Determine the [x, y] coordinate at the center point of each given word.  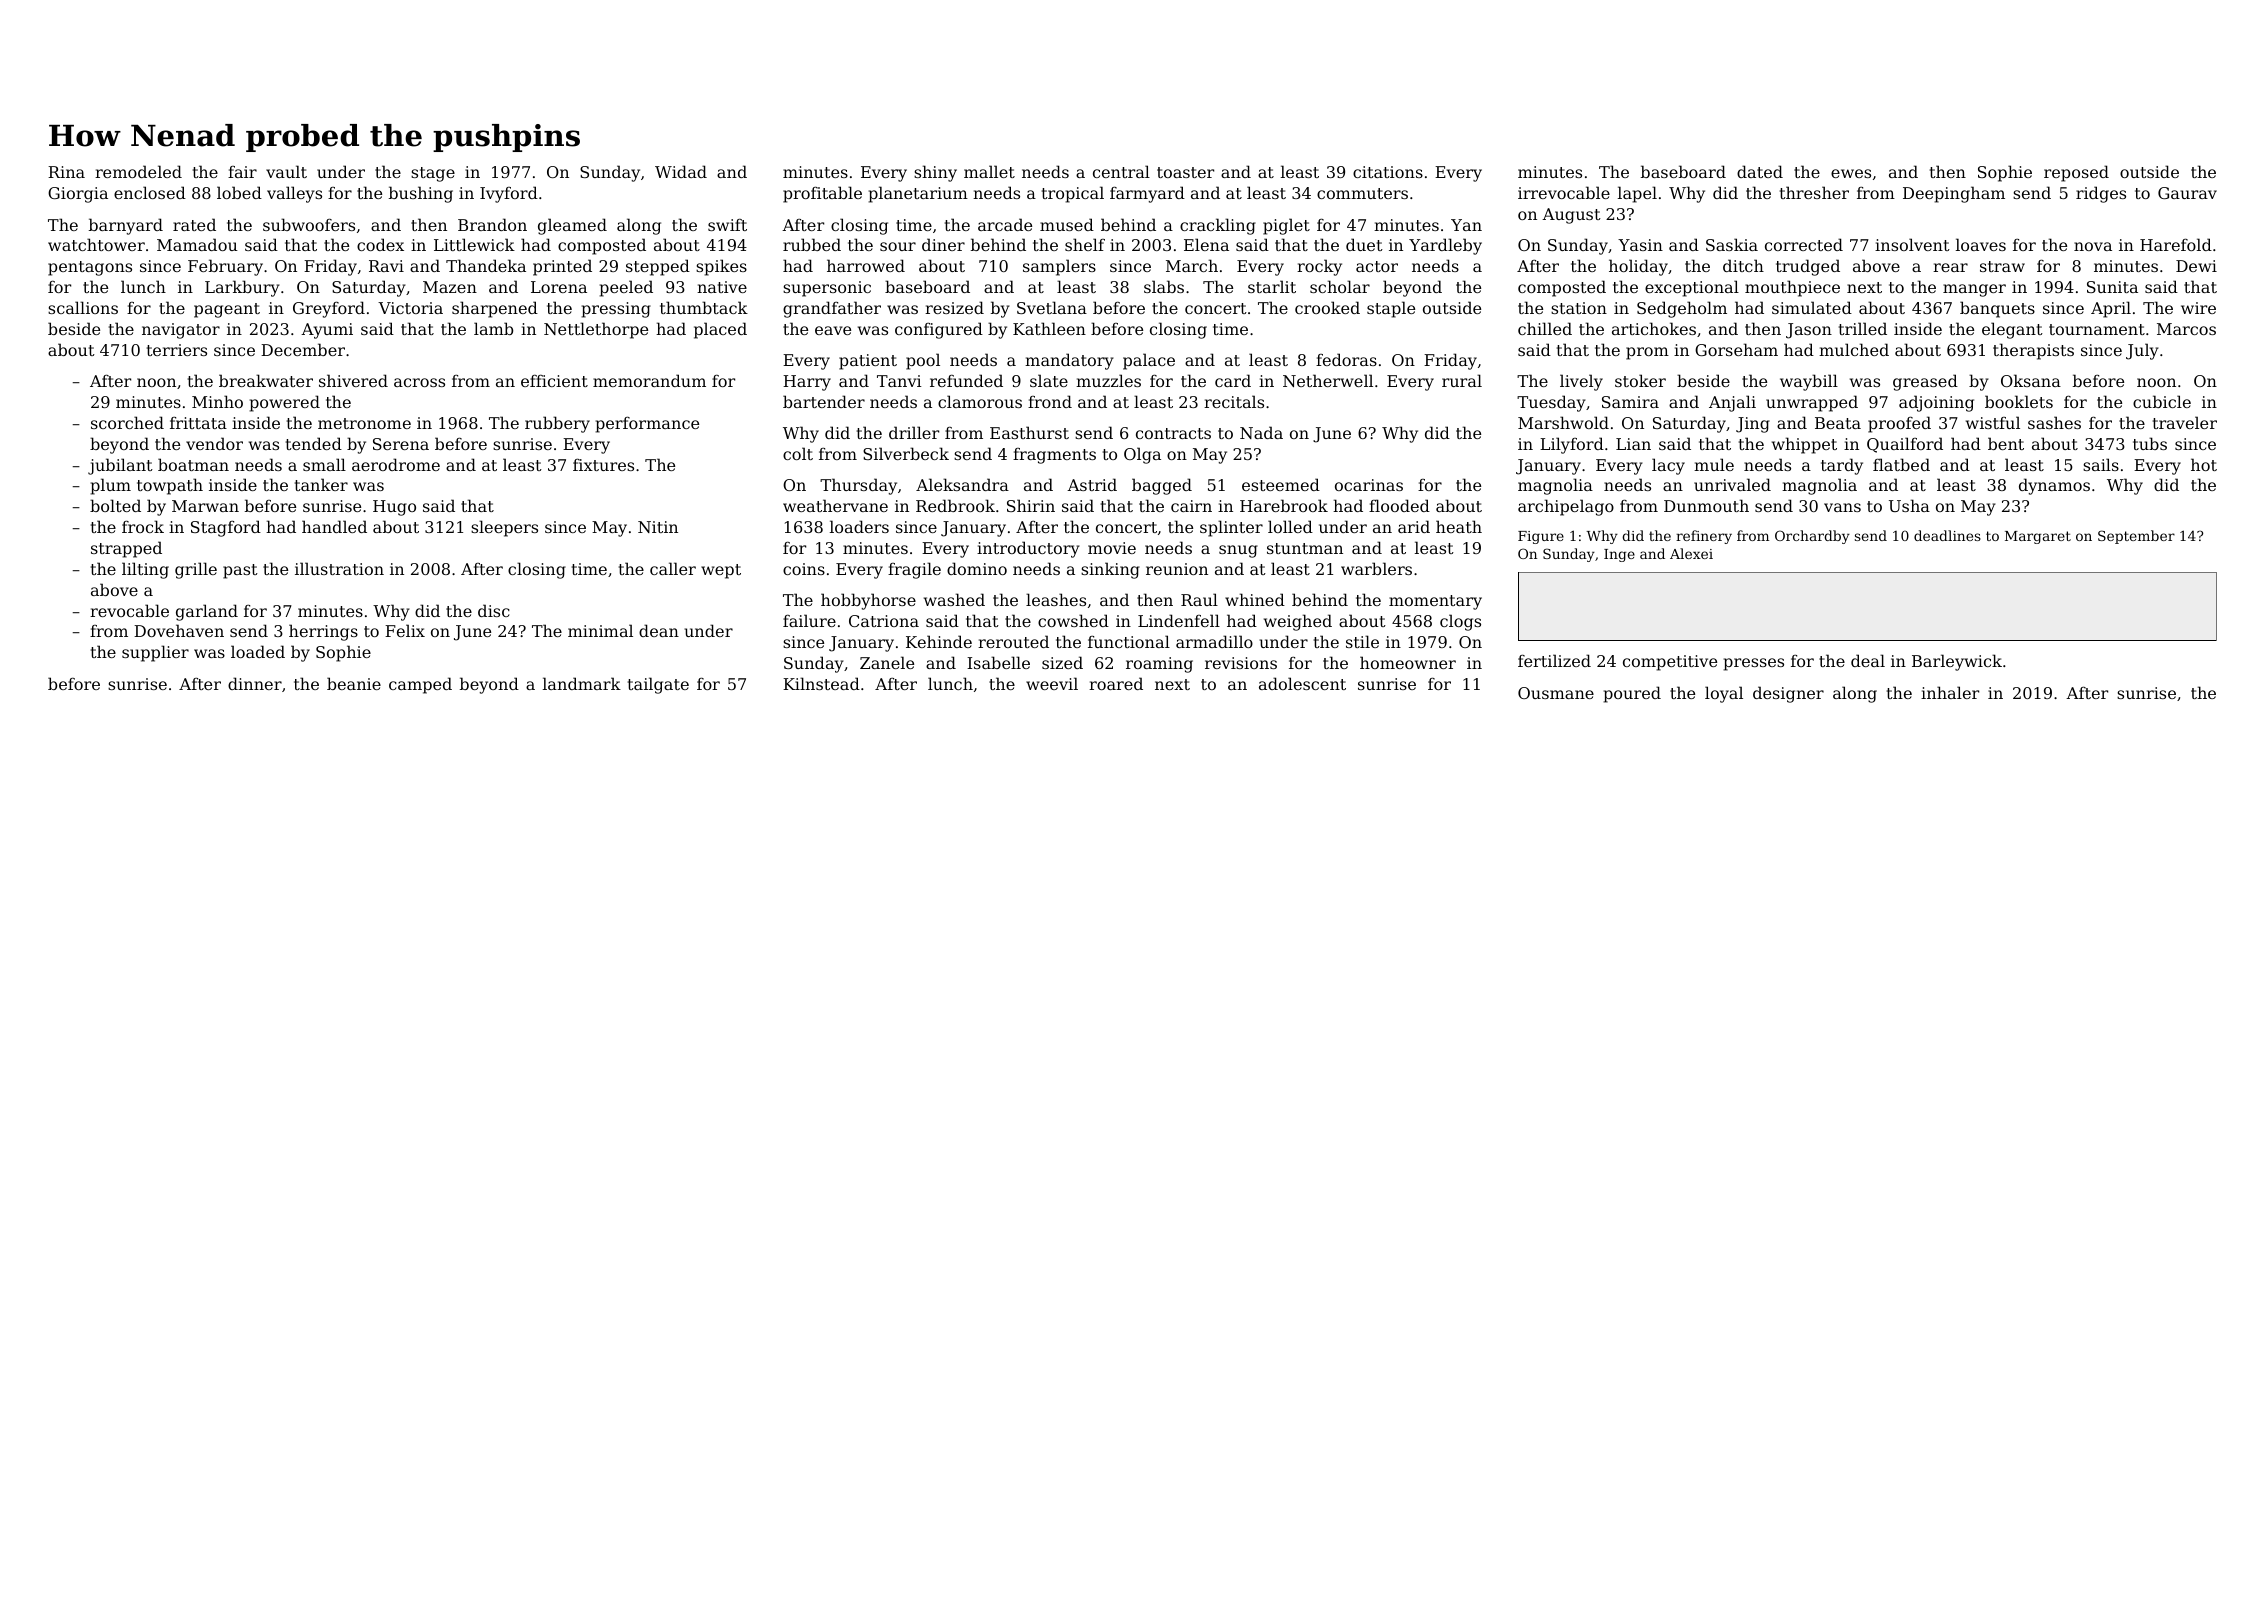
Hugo [394, 508]
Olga [1142, 455]
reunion [1177, 569]
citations [1388, 172]
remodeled [138, 171]
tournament [2097, 329]
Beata [1838, 423]
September [2136, 537]
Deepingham [1954, 194]
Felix [405, 630]
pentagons [90, 268]
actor [1377, 266]
